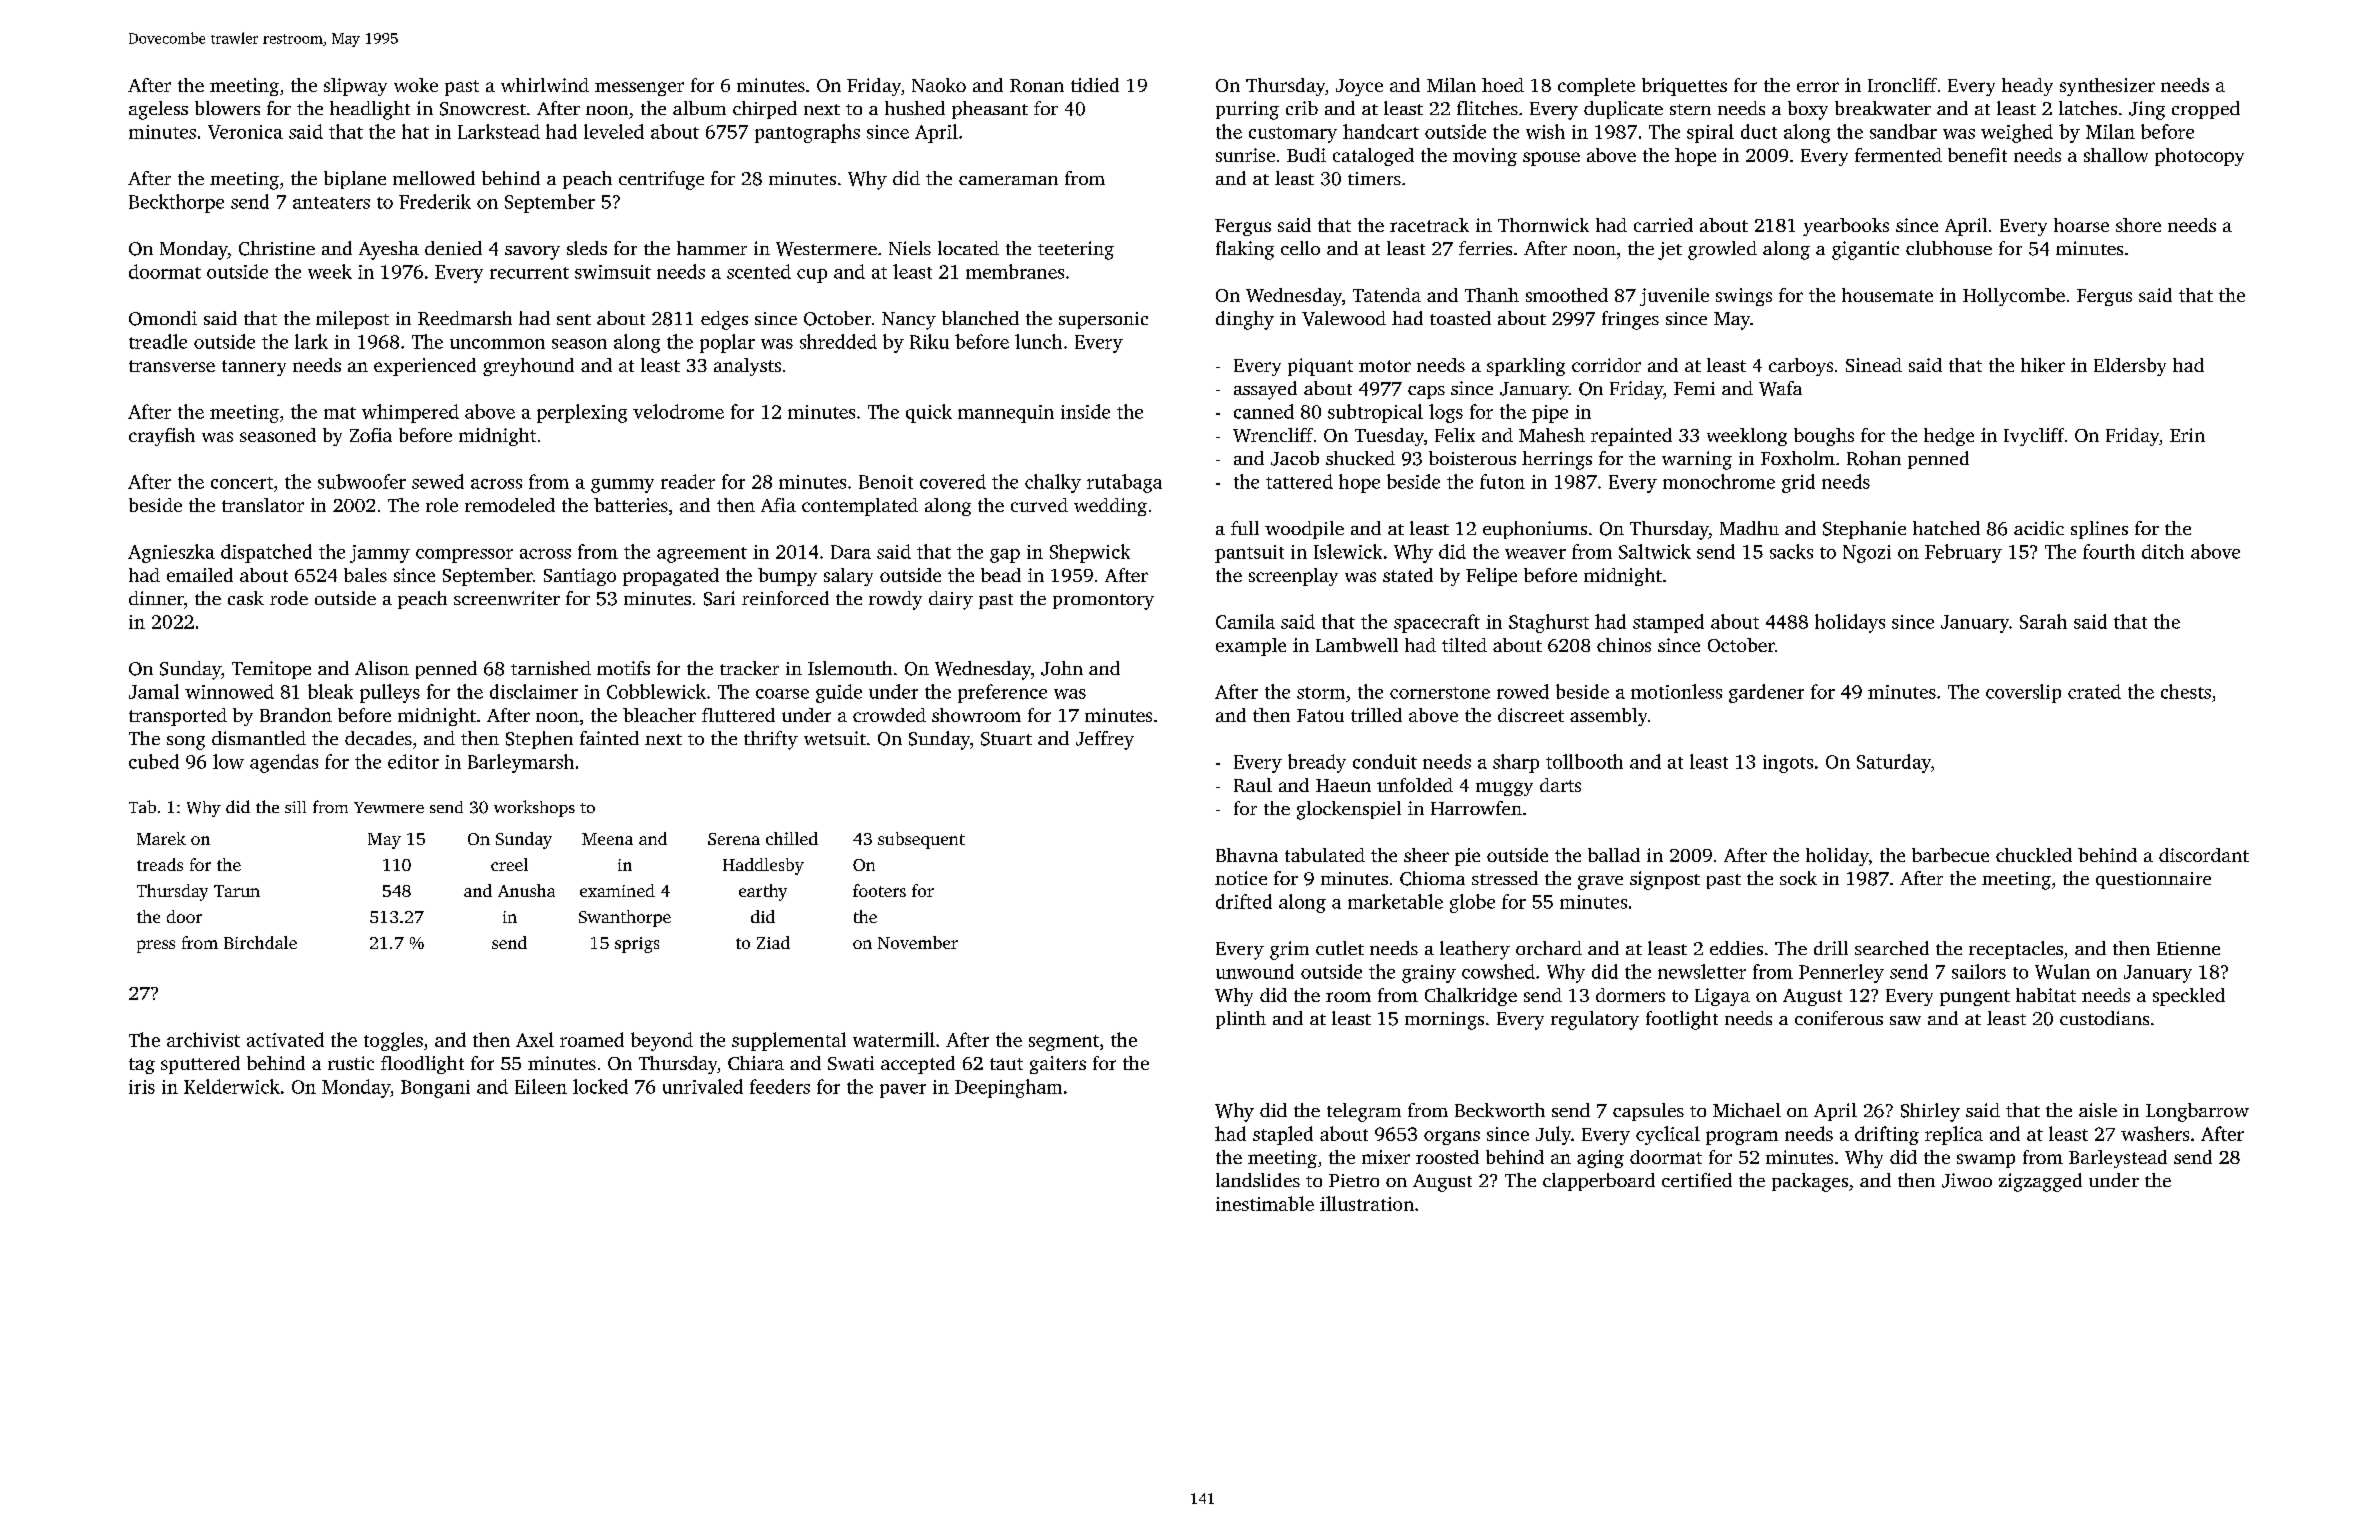 This page has height=1540, width=2380. Describe the element at coordinates (1426, 855) in the page. I see `sheer` at that location.
